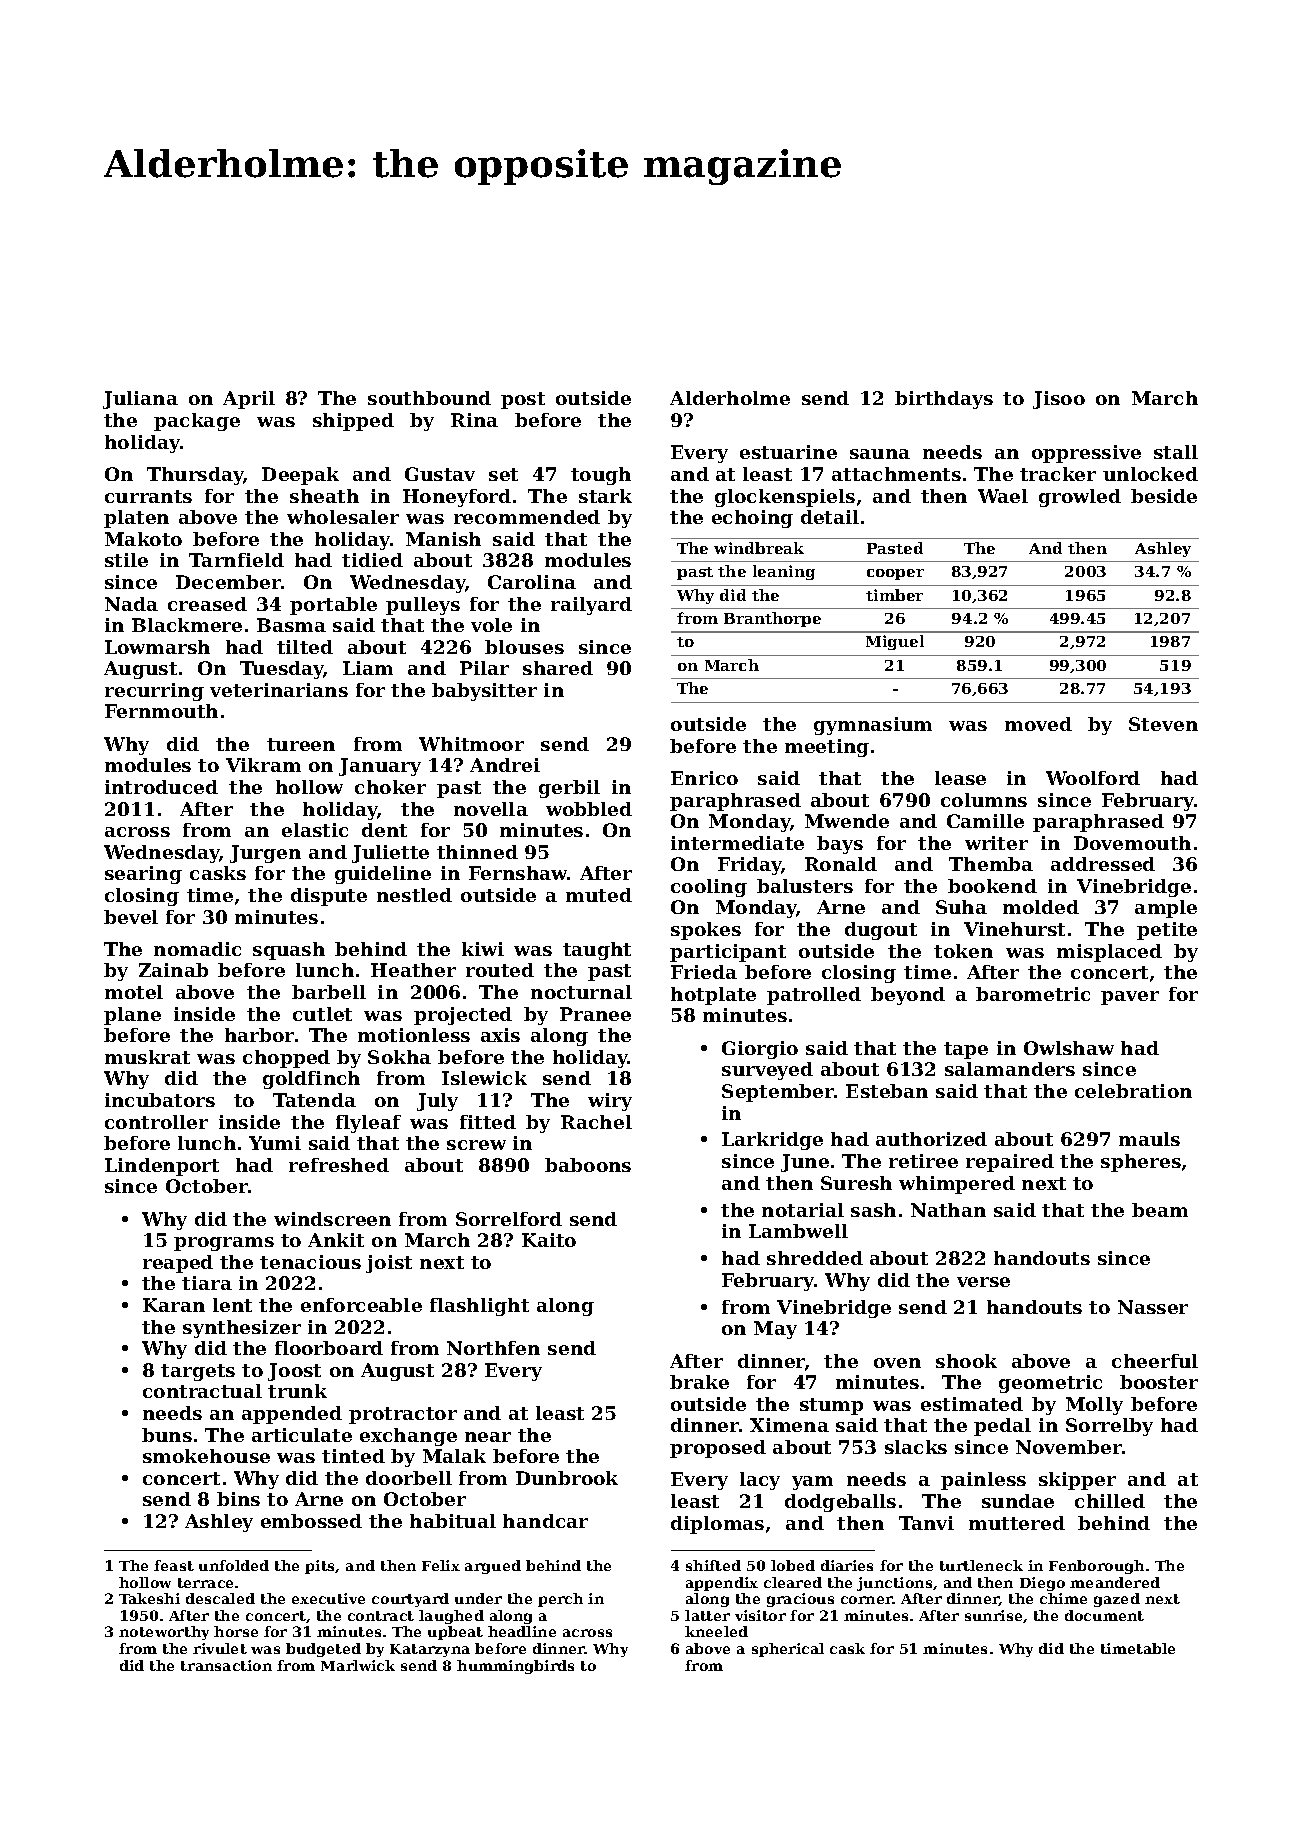  What do you see at coordinates (894, 595) in the page?
I see `timber` at bounding box center [894, 595].
